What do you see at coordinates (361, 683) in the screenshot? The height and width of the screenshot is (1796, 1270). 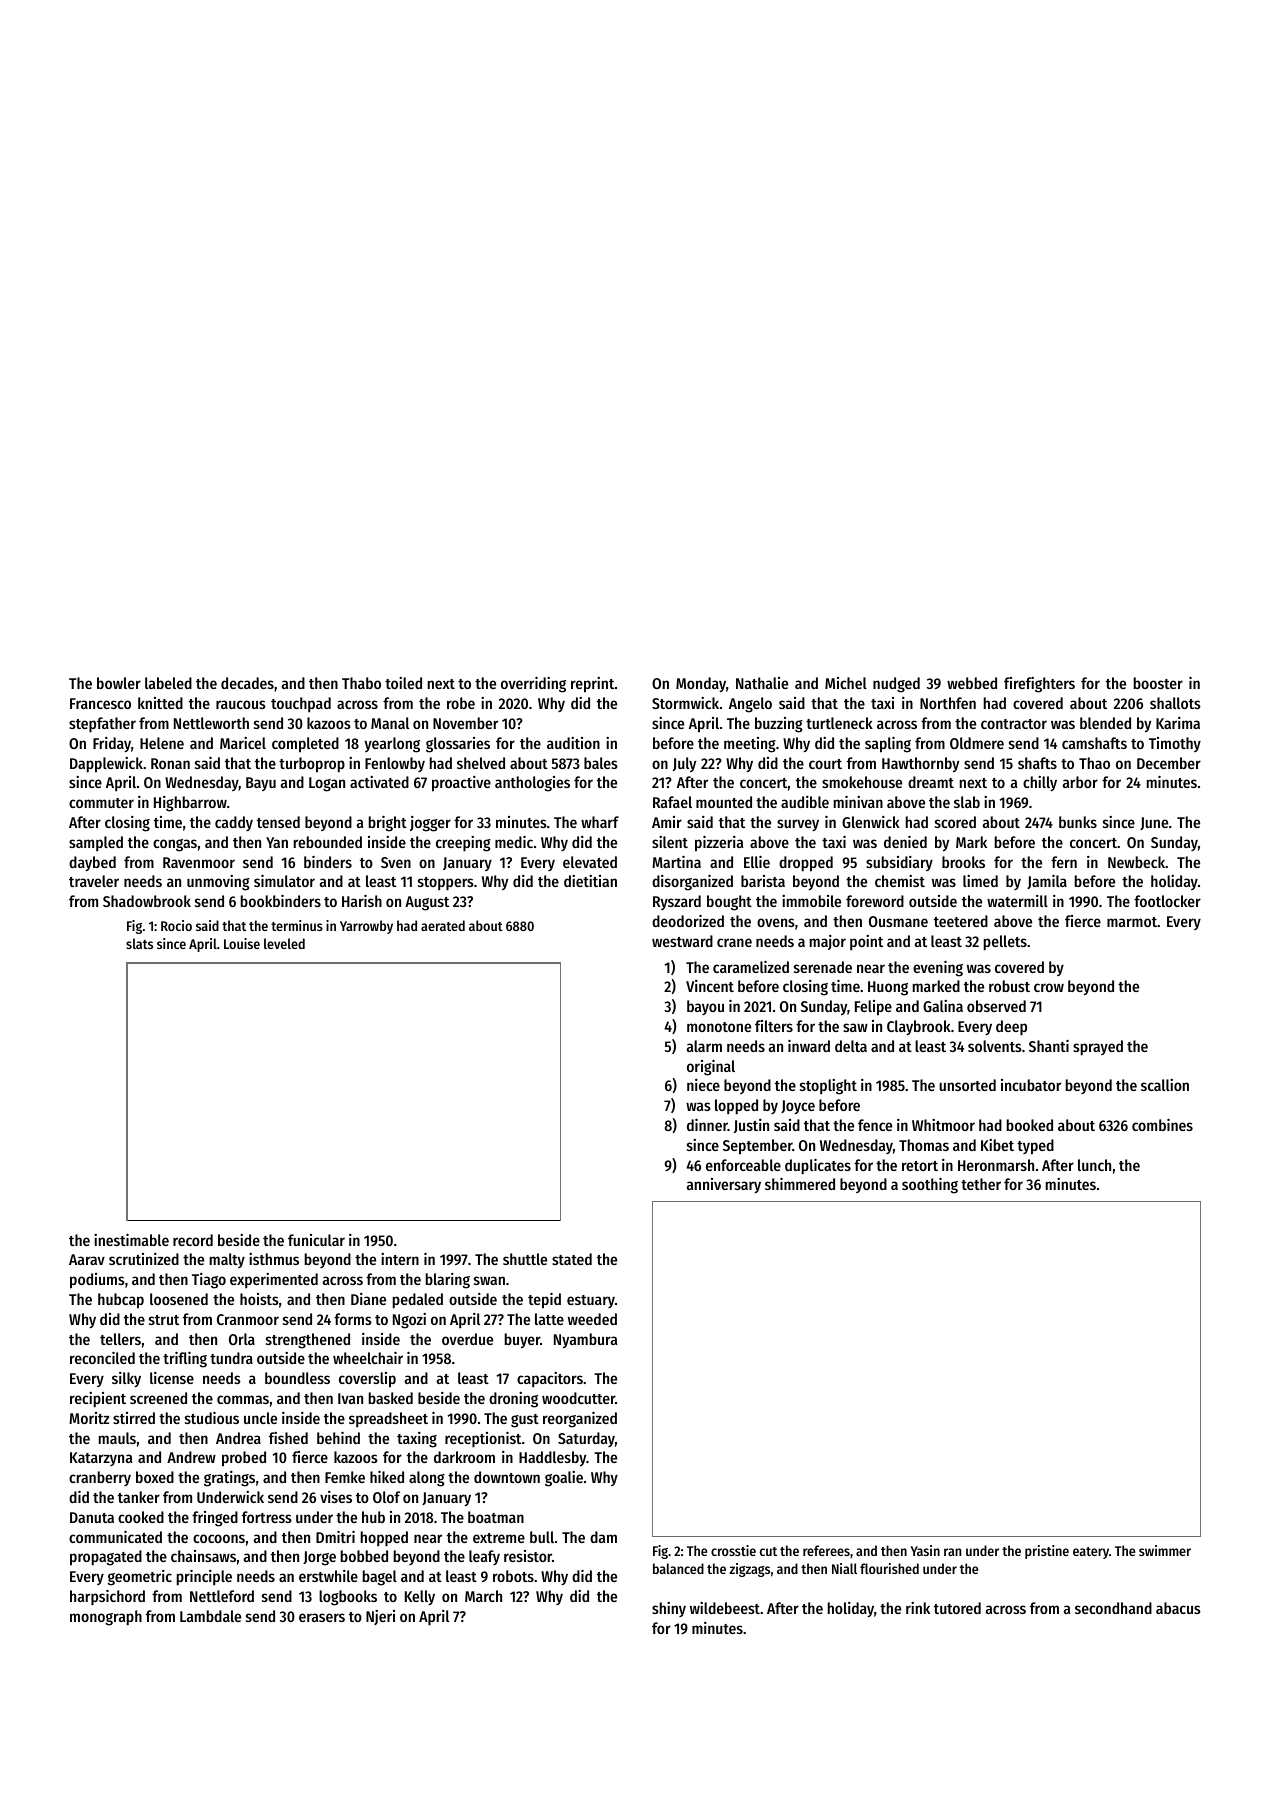 I see `Thabo` at bounding box center [361, 683].
